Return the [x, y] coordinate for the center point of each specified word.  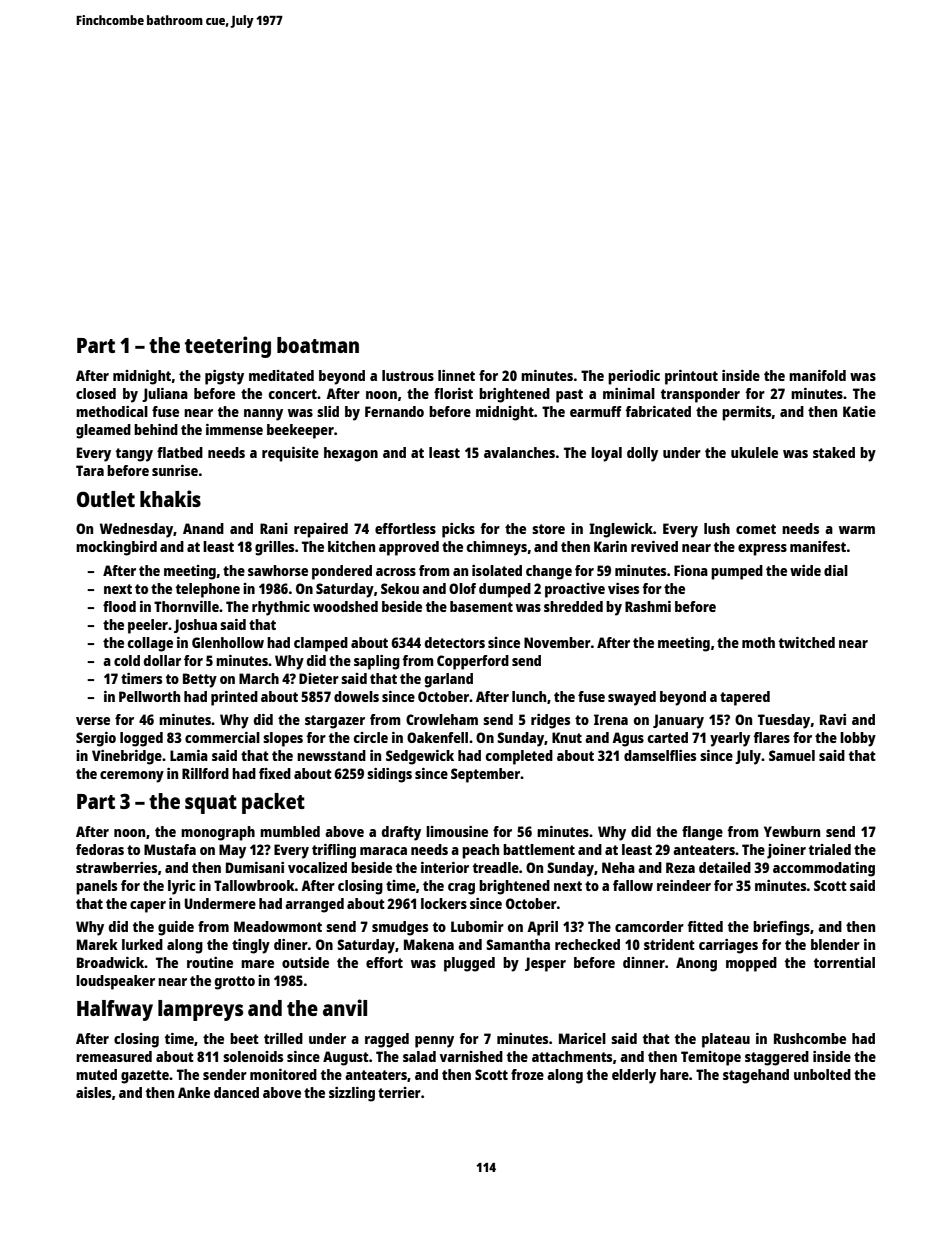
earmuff [596, 411]
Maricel [582, 1038]
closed [96, 393]
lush [717, 528]
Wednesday [137, 530]
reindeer [684, 885]
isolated [497, 570]
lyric [181, 887]
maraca [383, 851]
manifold [817, 375]
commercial [222, 737]
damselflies [660, 755]
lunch [529, 696]
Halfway [115, 1010]
